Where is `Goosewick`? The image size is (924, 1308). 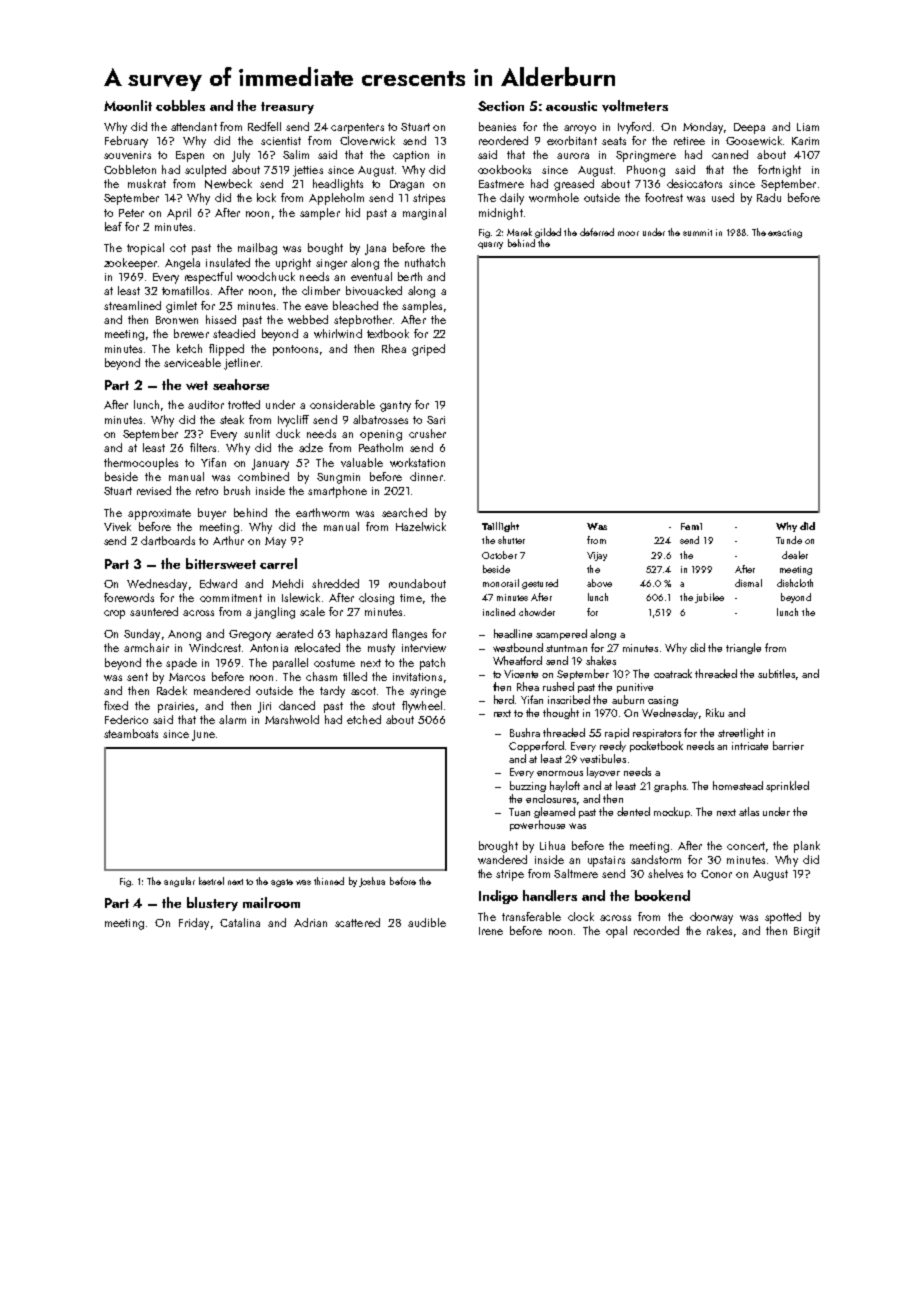 Goosewick is located at coordinates (754, 140).
